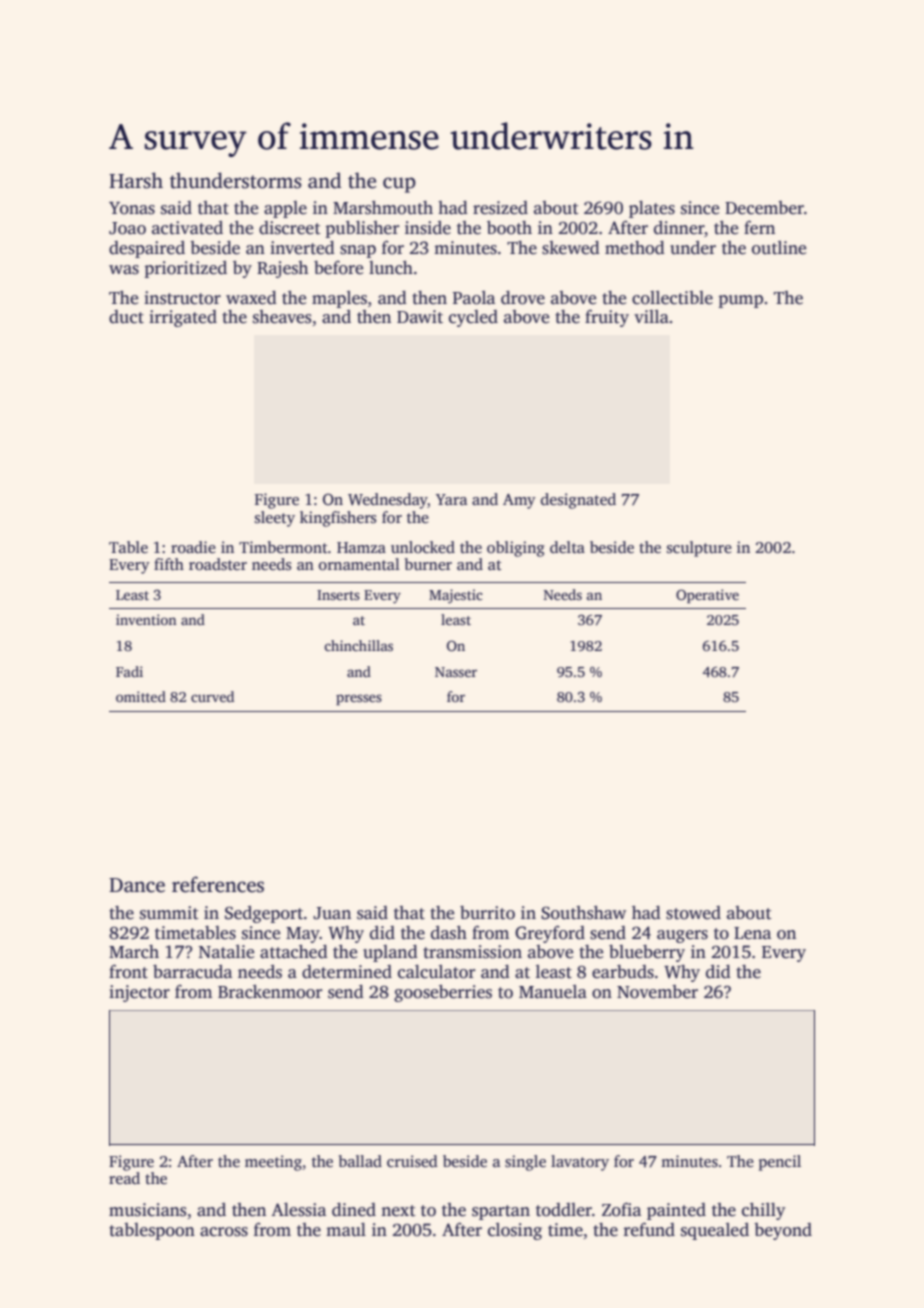 The height and width of the screenshot is (1308, 924). Describe the element at coordinates (515, 1231) in the screenshot. I see `closing` at that location.
